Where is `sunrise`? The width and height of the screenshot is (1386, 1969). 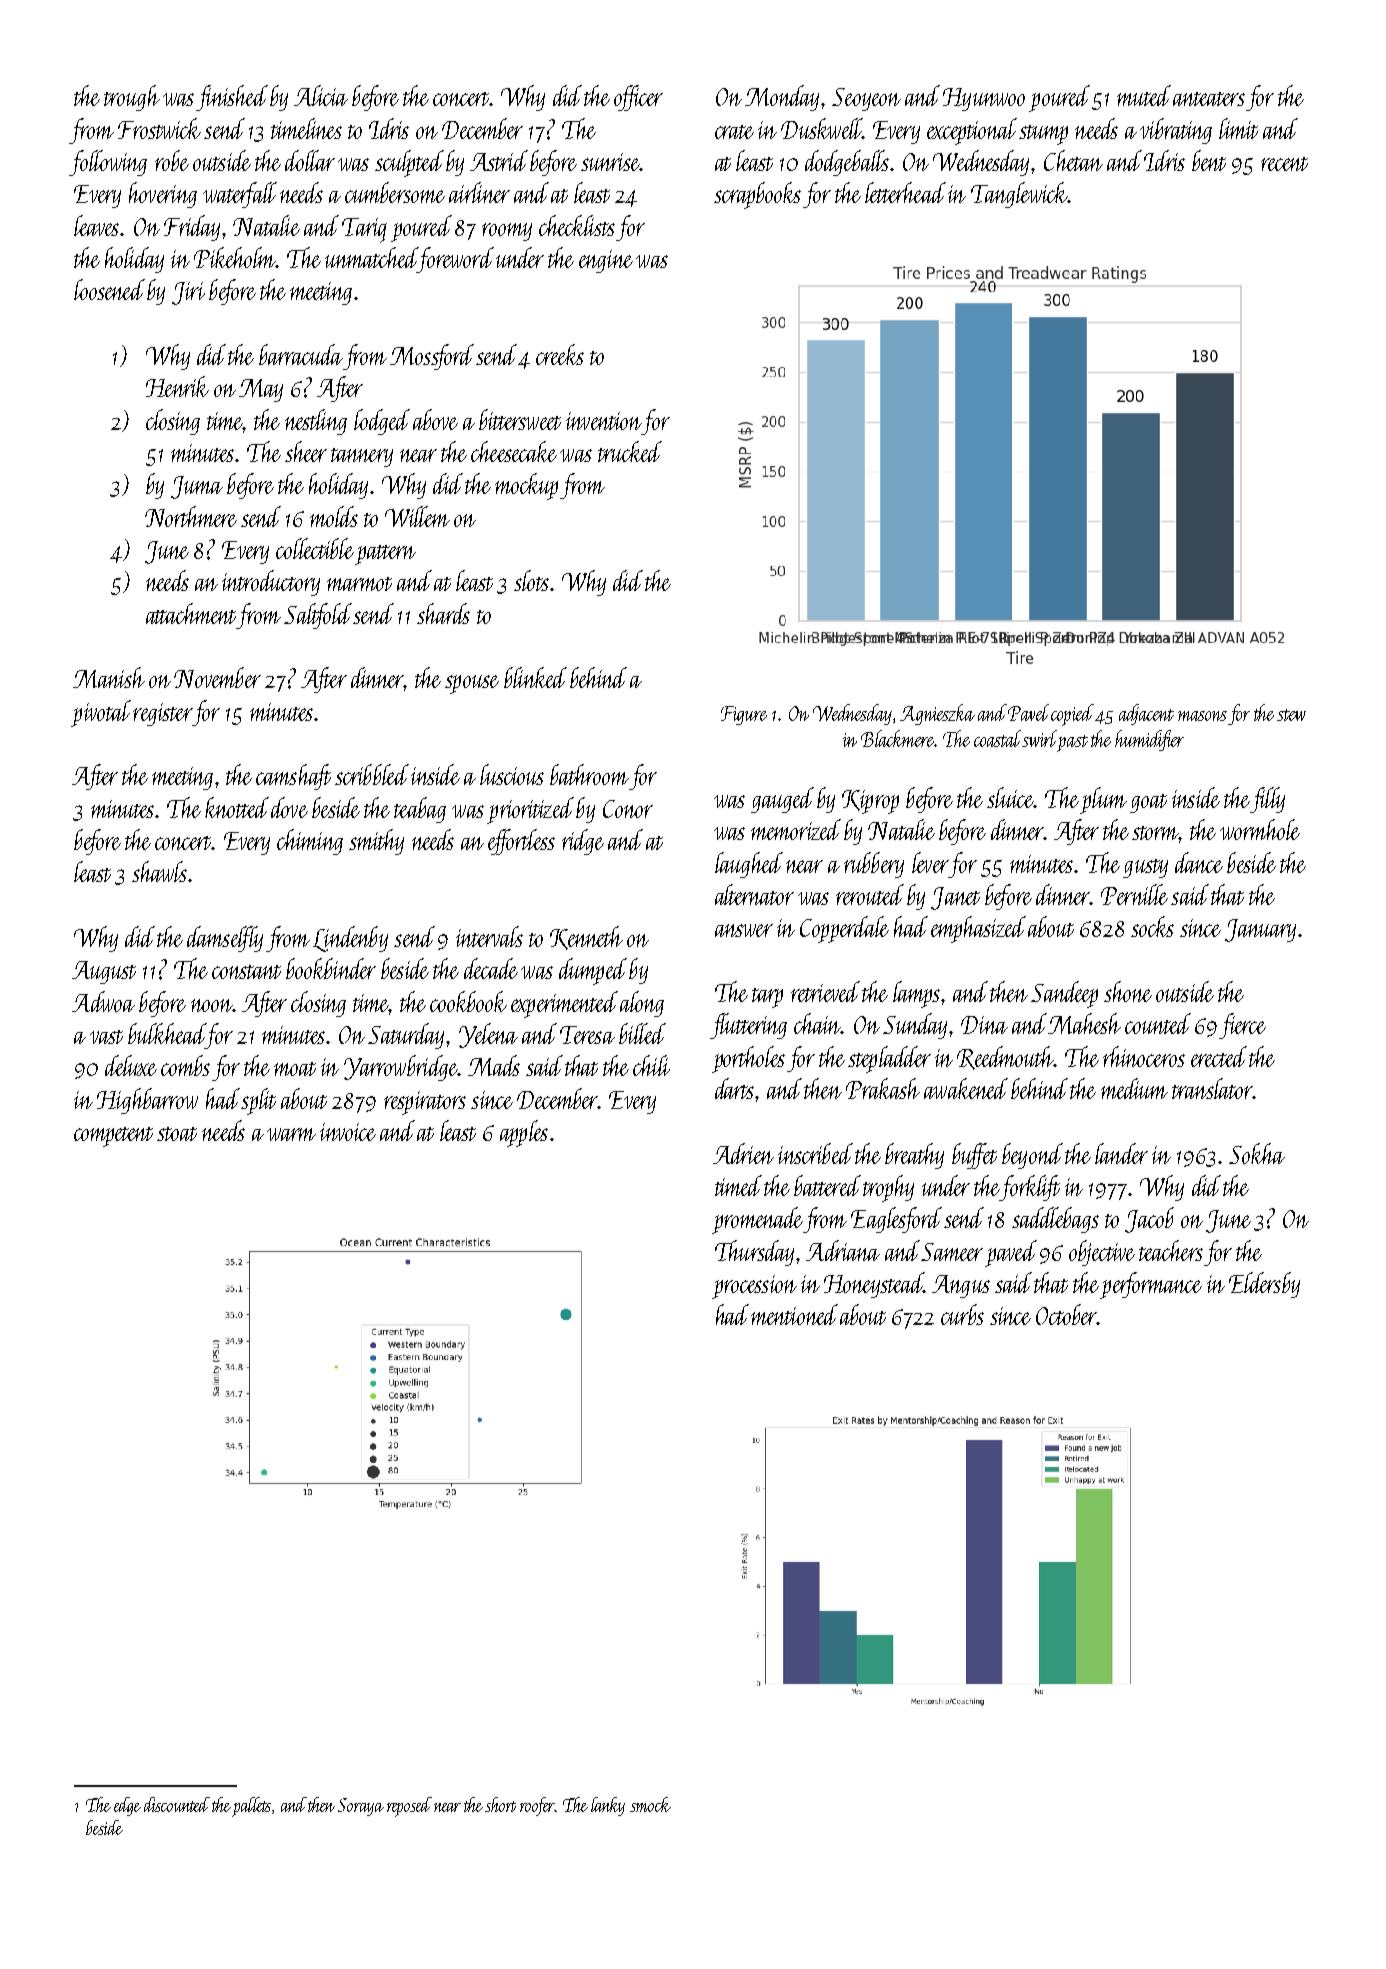
sunrise is located at coordinates (610, 162).
